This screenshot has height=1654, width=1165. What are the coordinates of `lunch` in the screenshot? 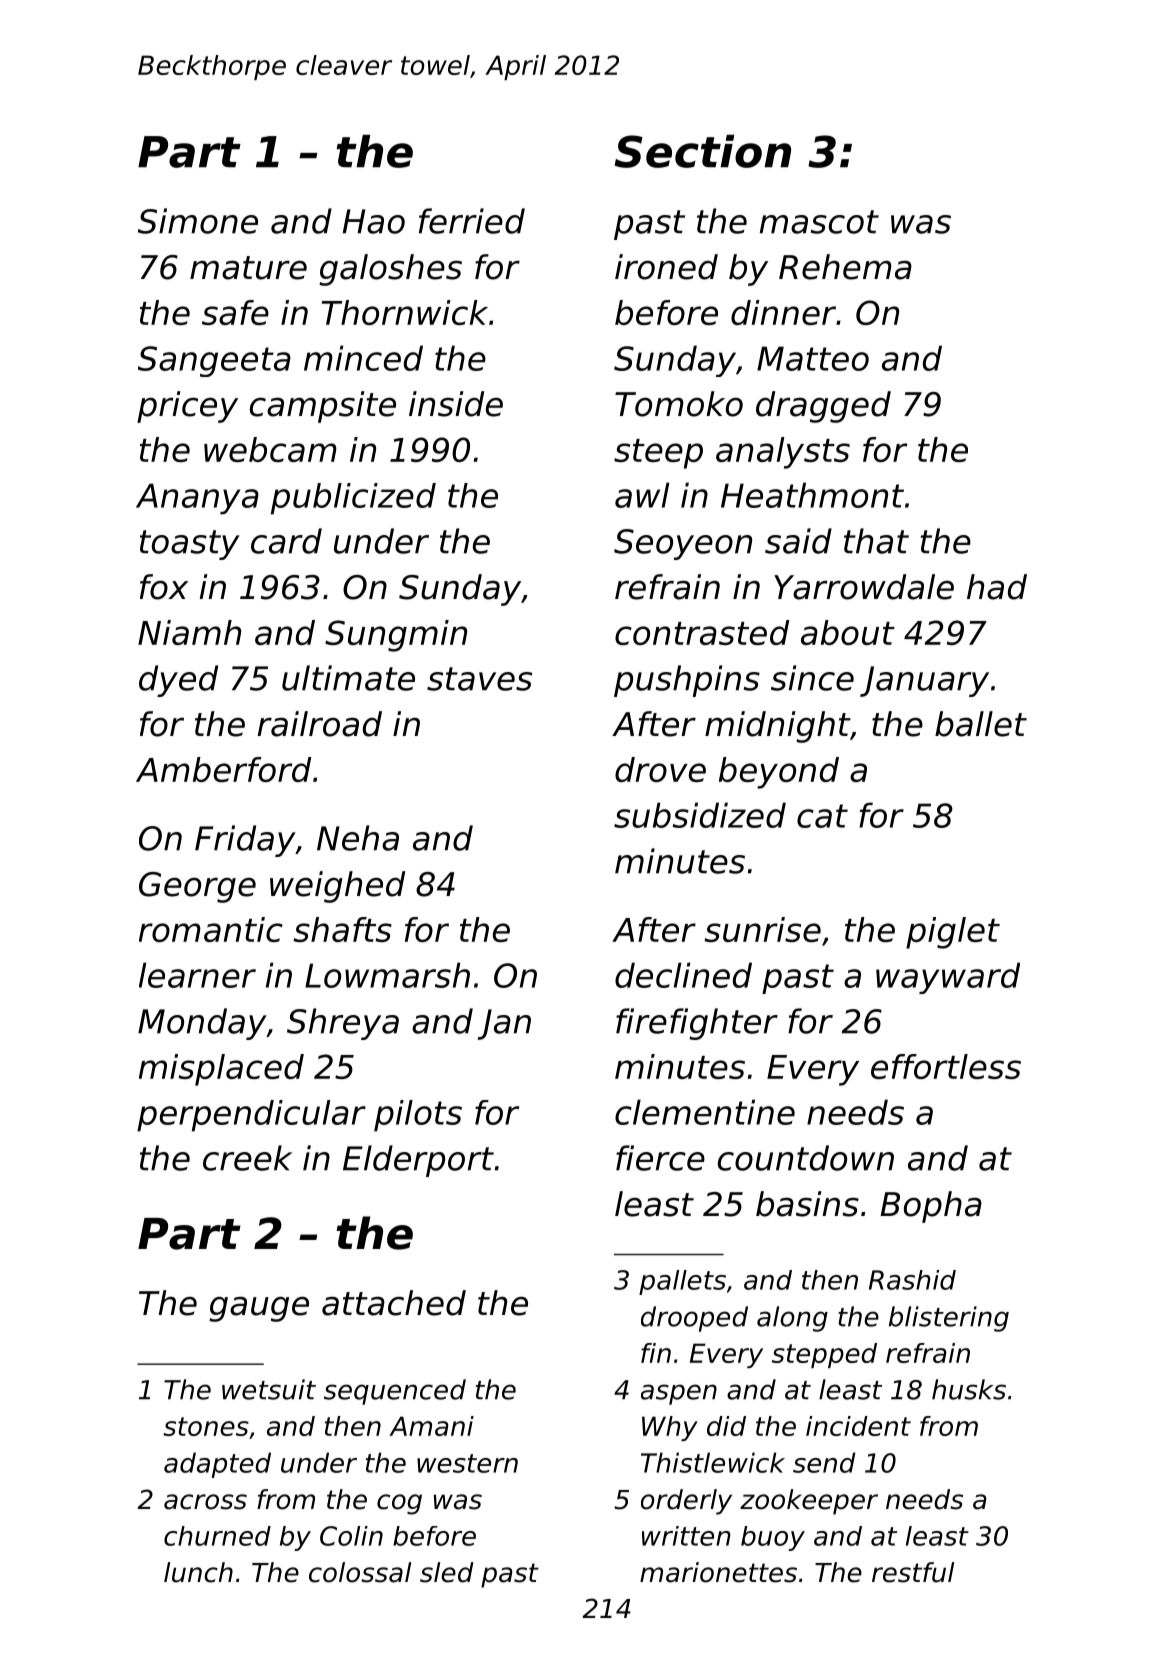 It's located at (198, 1572).
